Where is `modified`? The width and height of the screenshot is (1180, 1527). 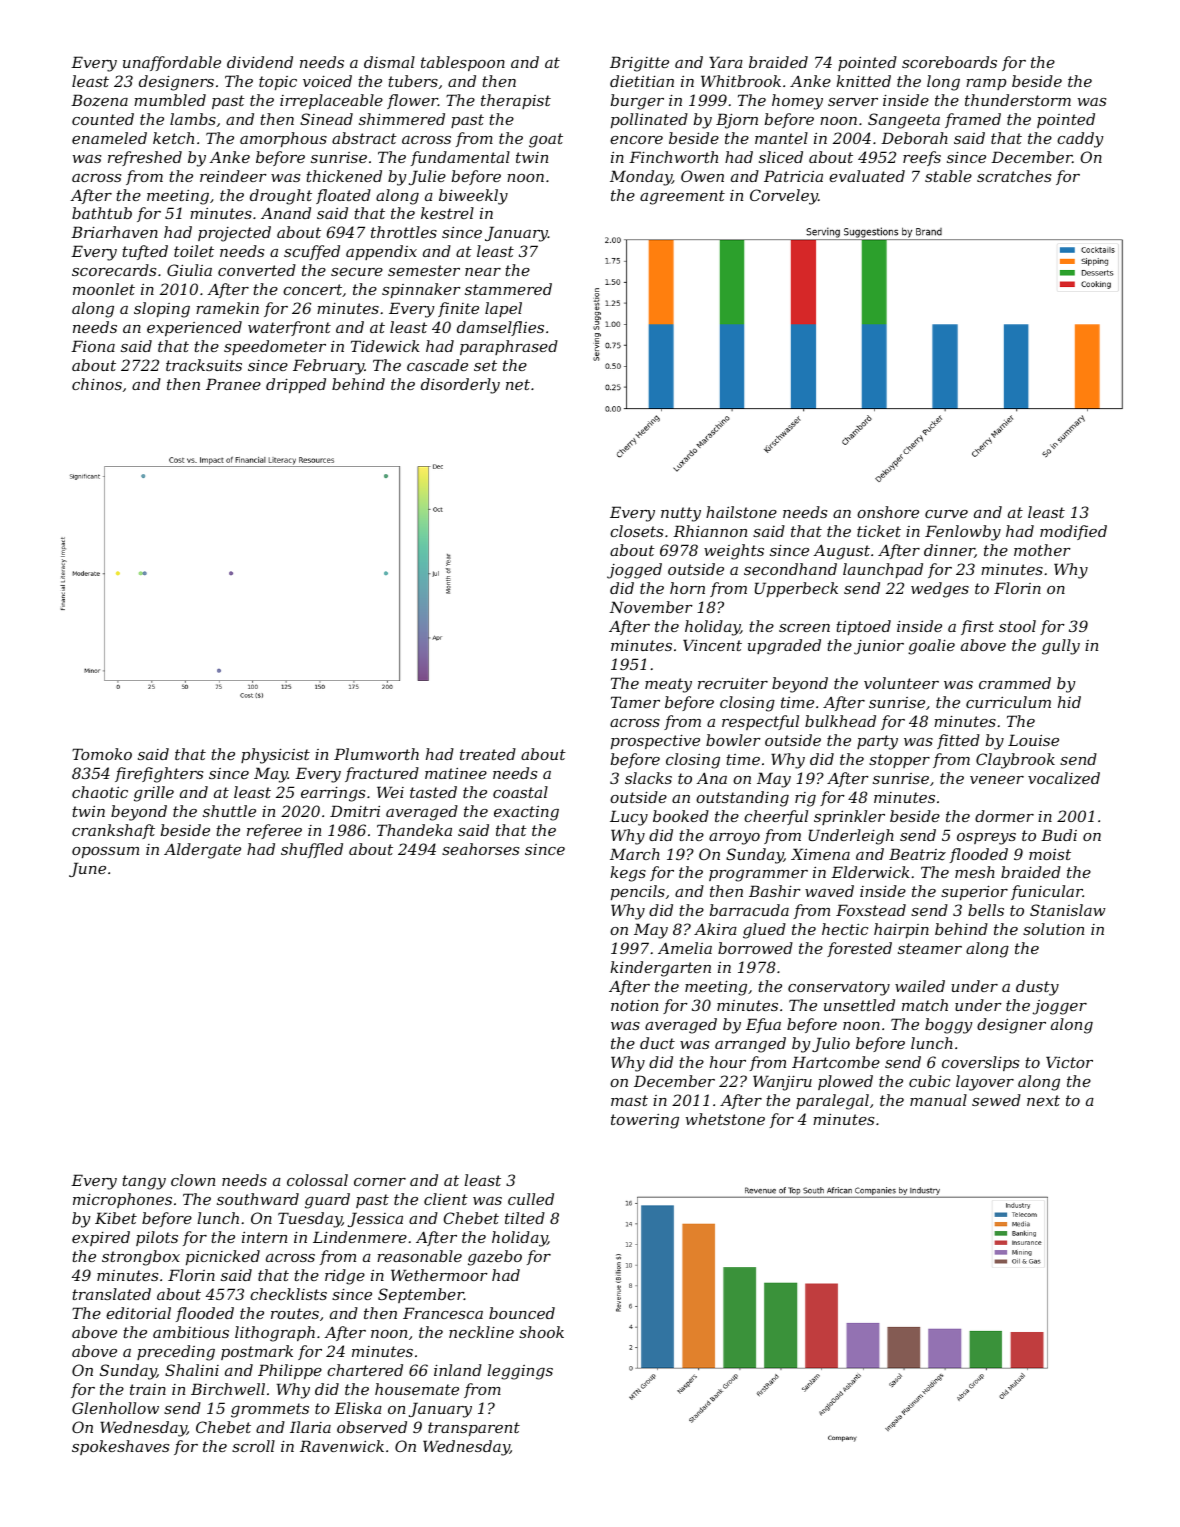
modified is located at coordinates (1073, 532).
